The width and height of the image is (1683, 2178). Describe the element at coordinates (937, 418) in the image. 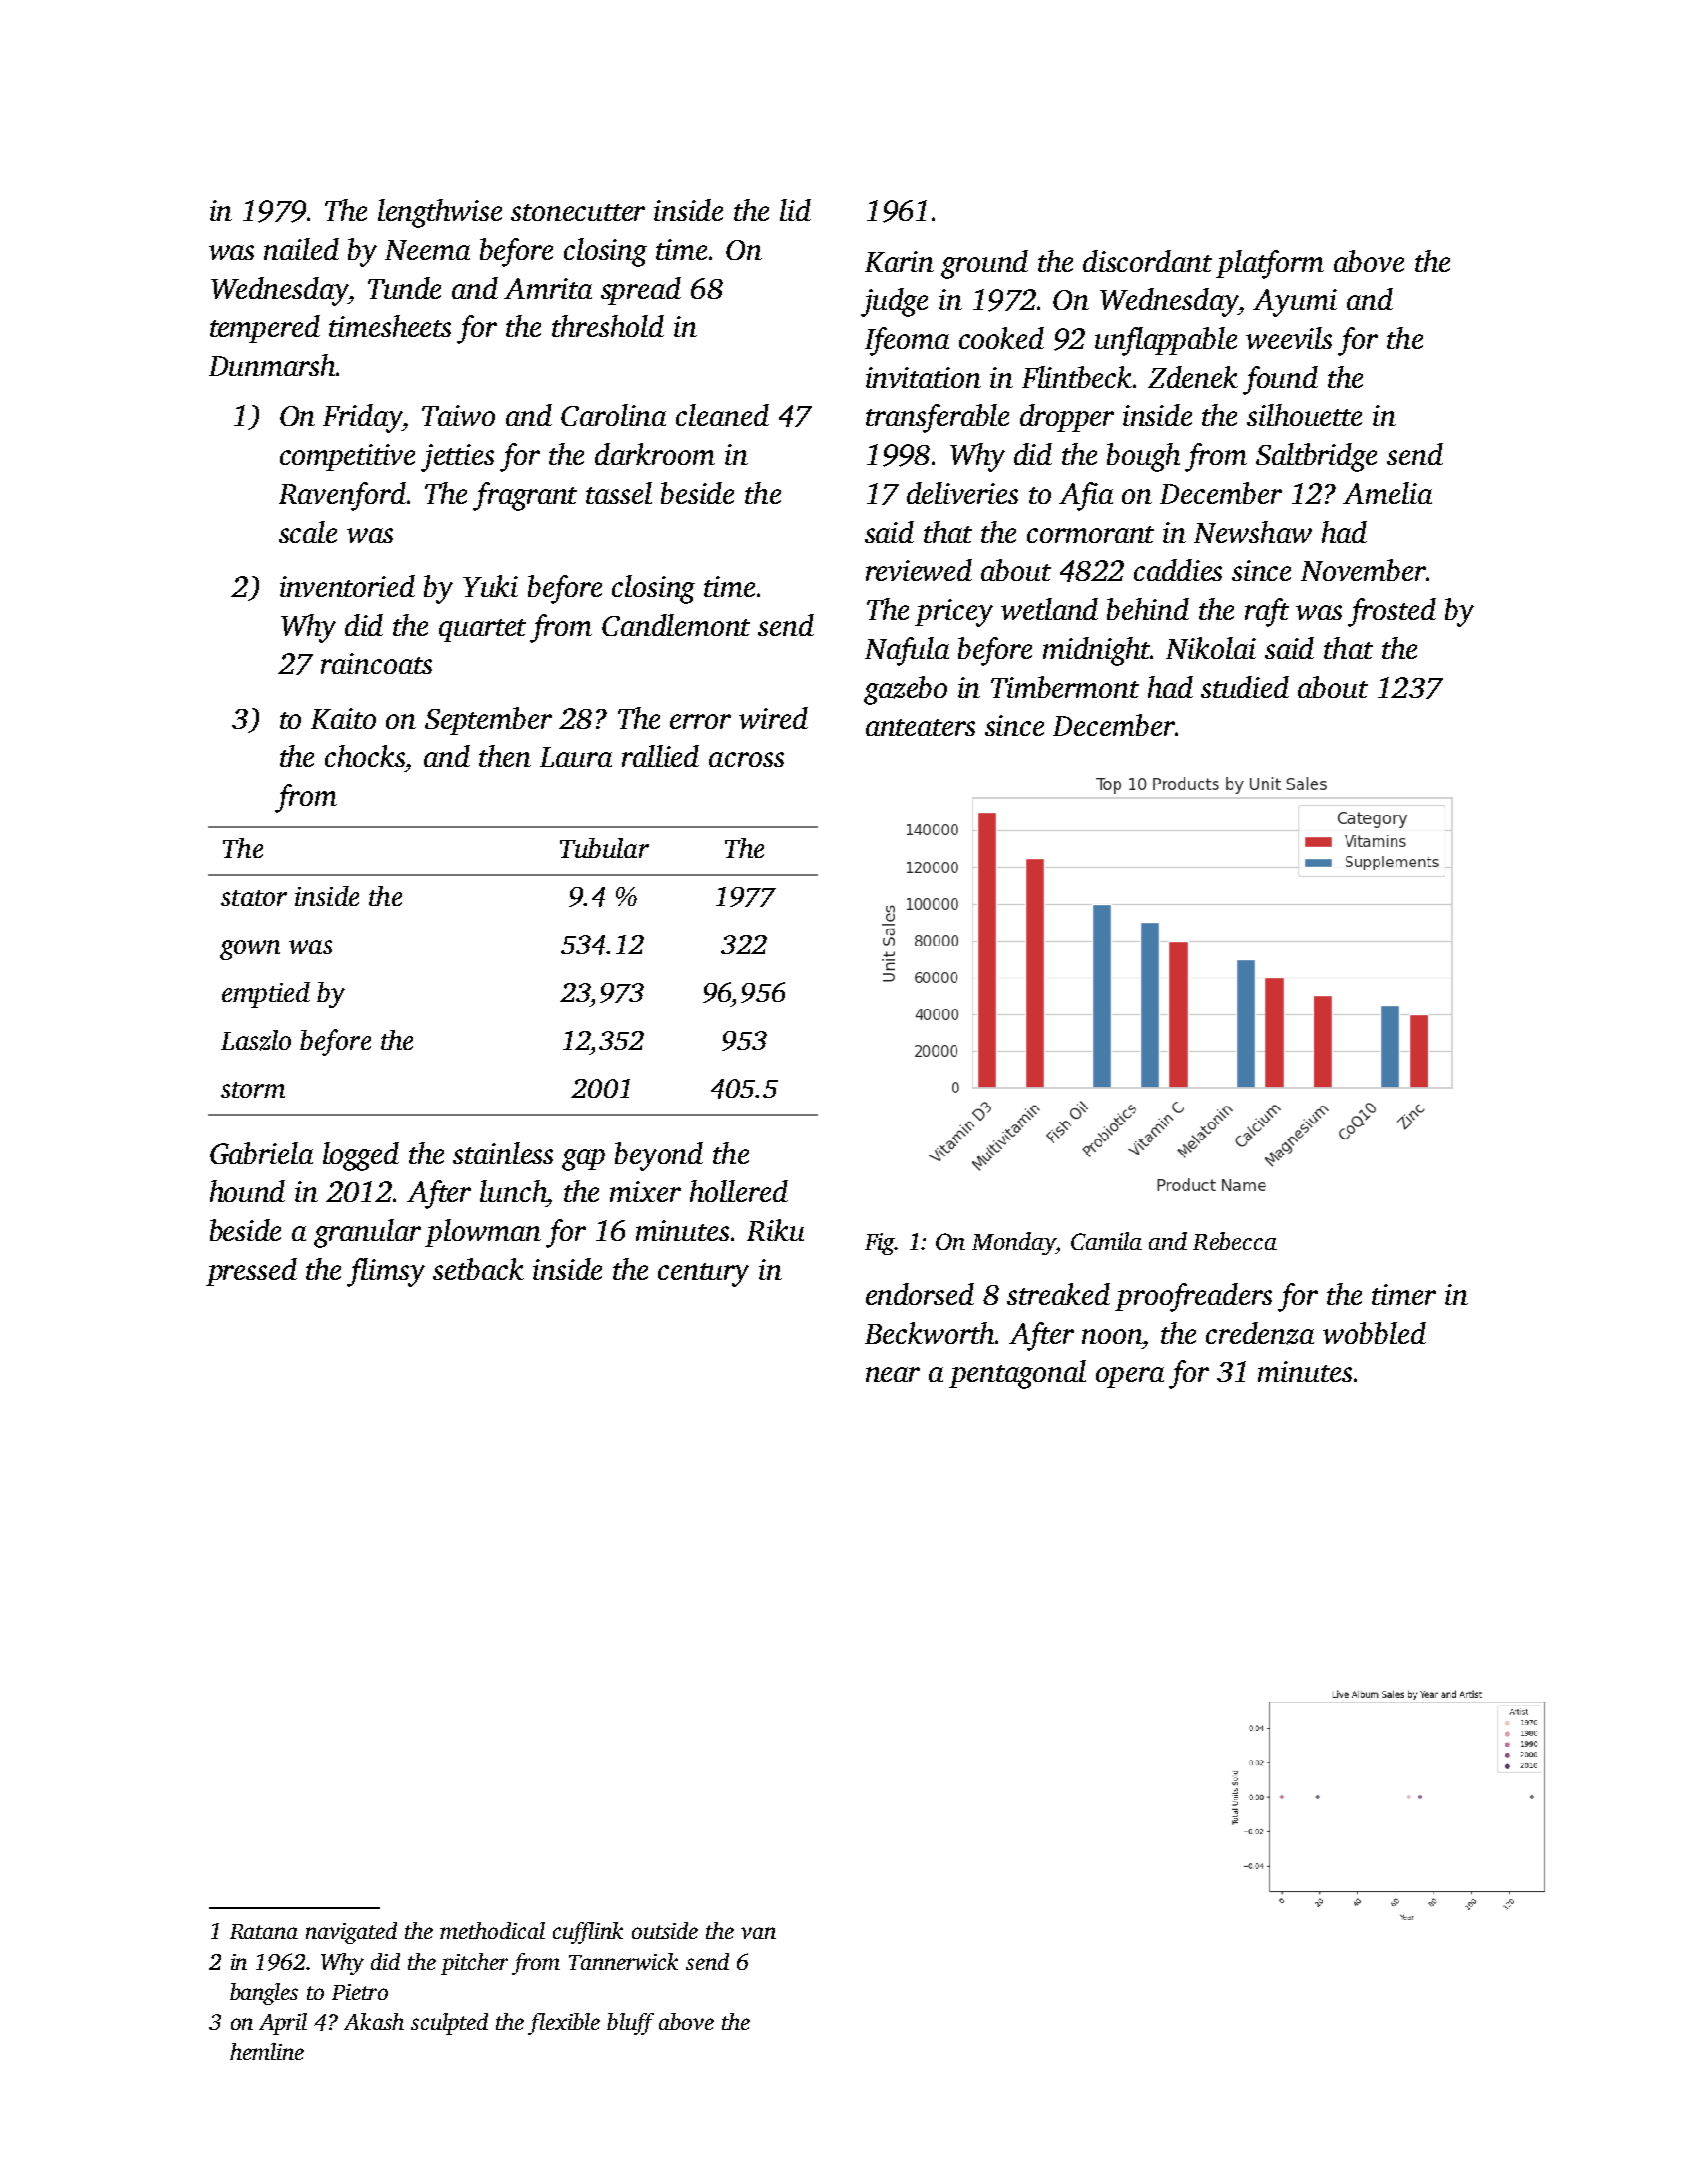

I see `transferable` at that location.
